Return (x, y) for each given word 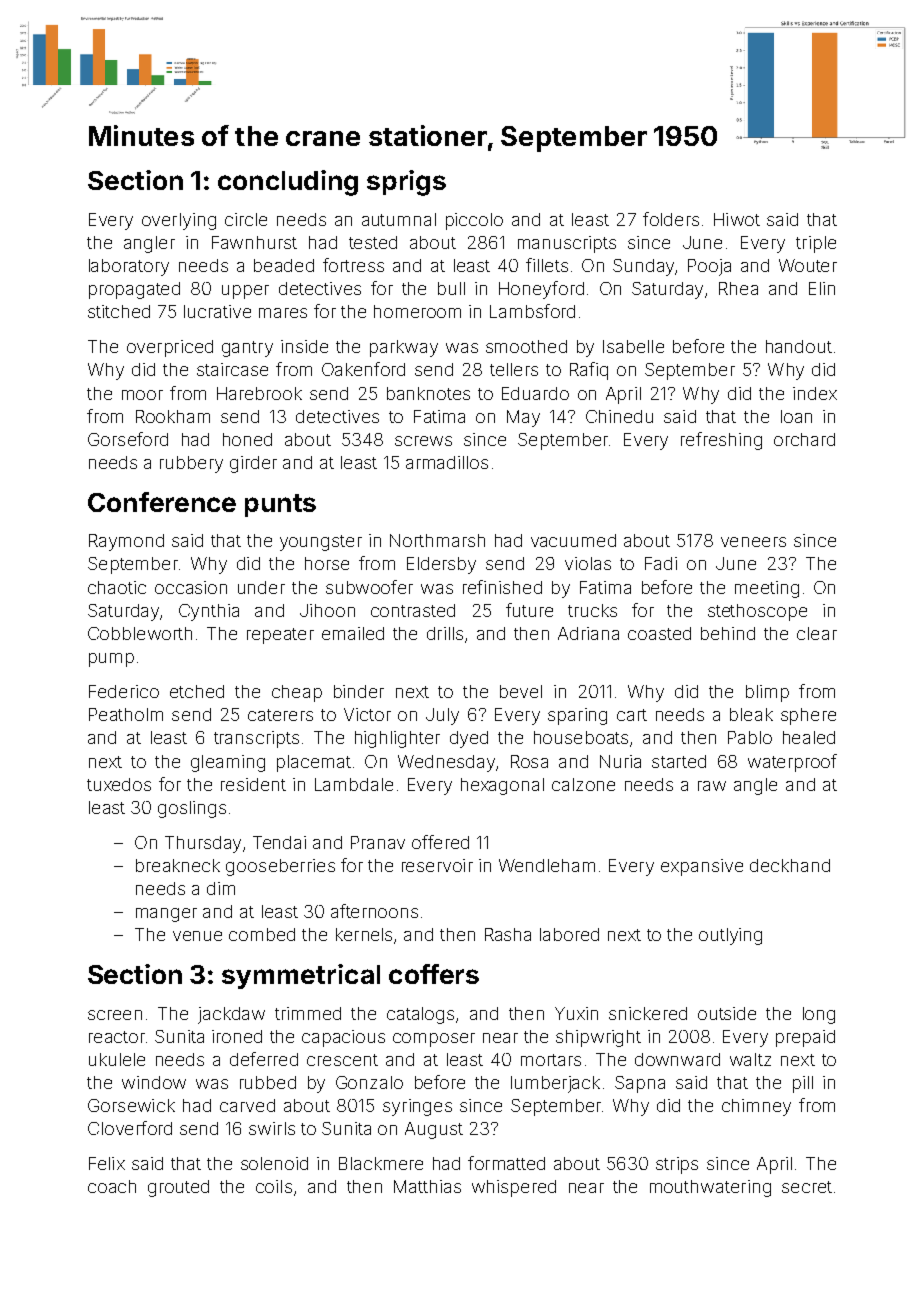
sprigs (406, 183)
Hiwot (737, 219)
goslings (192, 809)
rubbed (268, 1082)
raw (712, 786)
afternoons (374, 911)
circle (246, 219)
